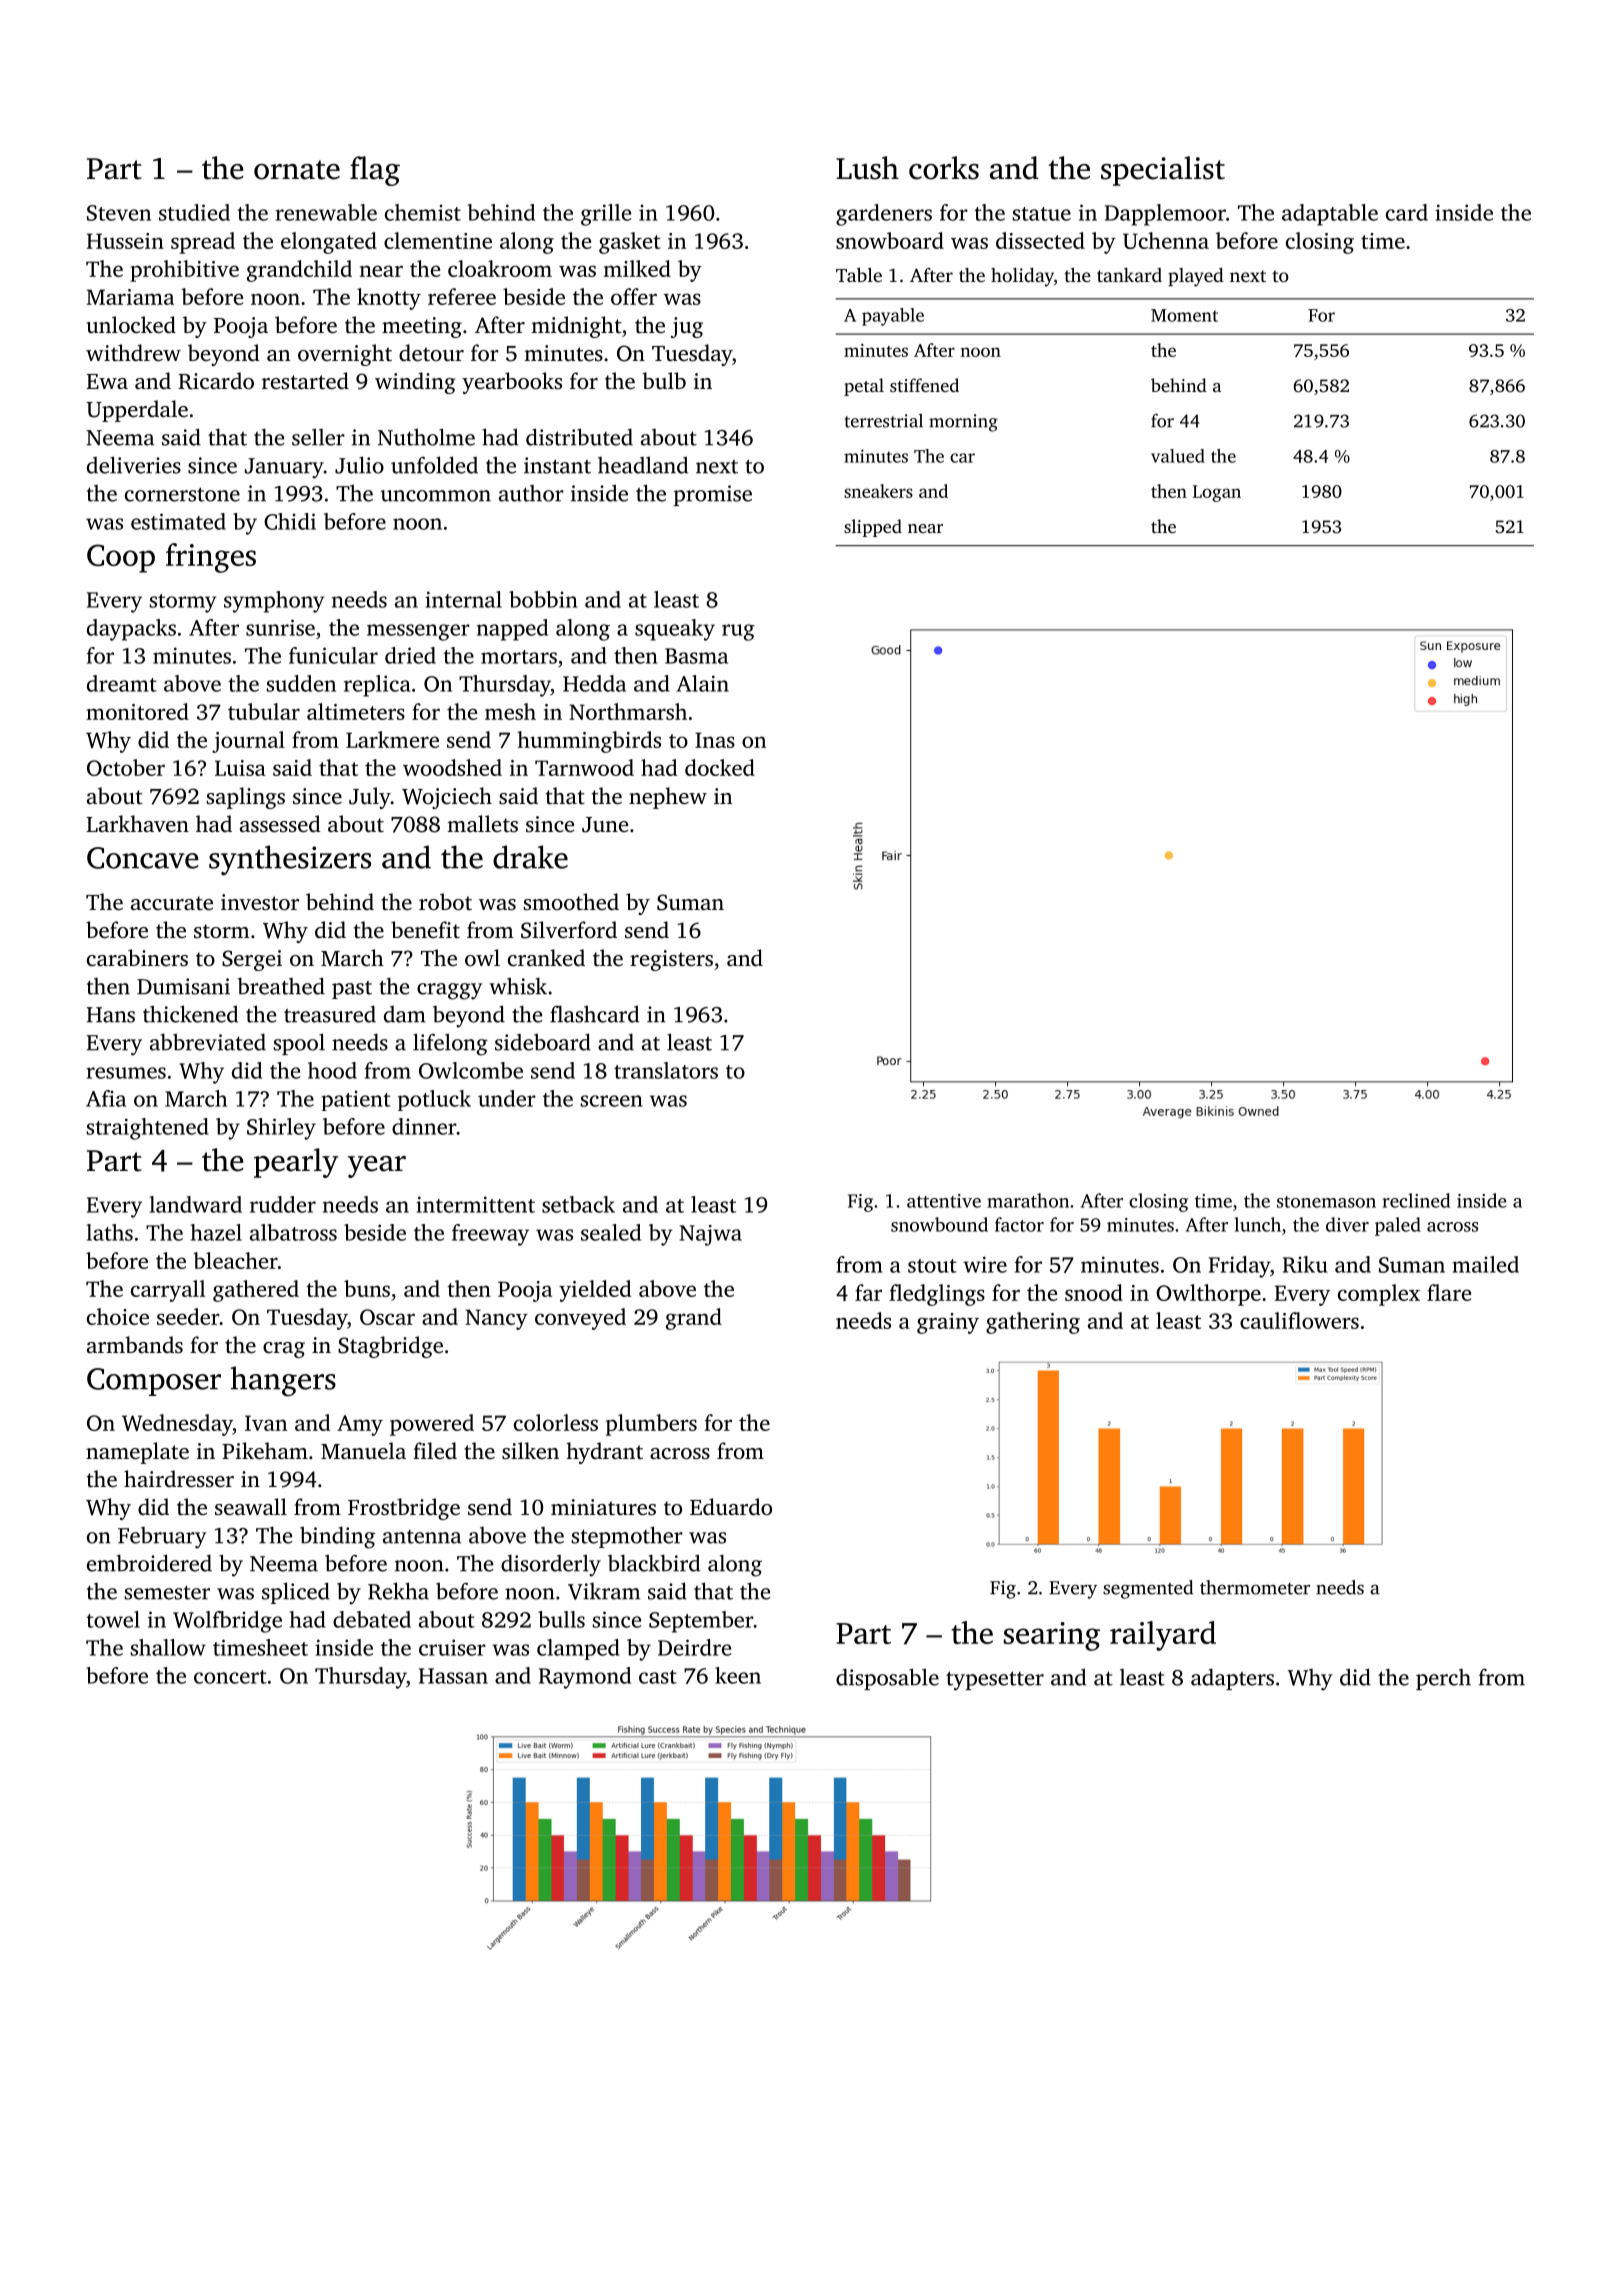 This page has height=2292, width=1620. I want to click on stonemason, so click(1326, 1202).
